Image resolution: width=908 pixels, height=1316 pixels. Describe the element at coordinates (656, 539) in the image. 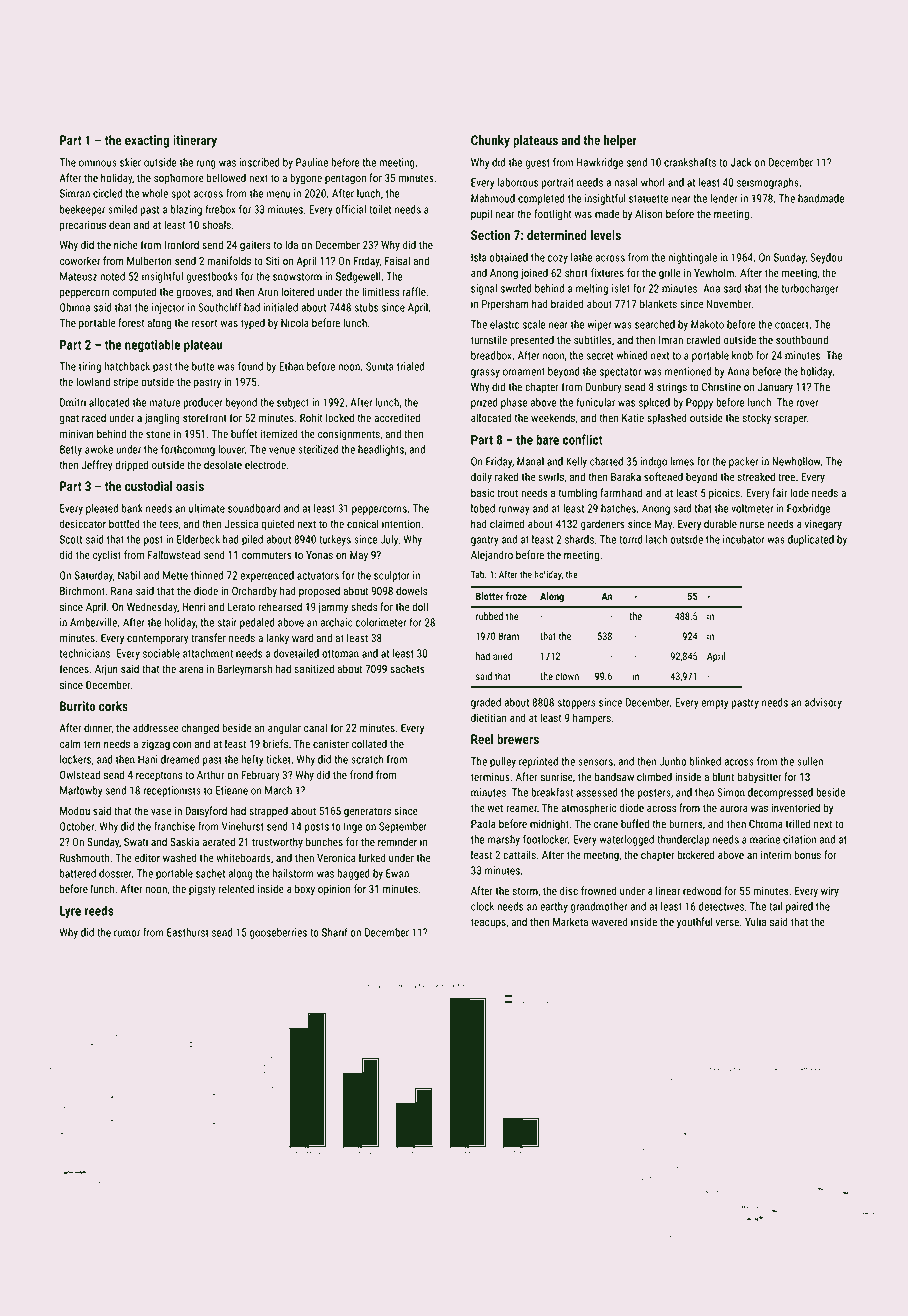

I see `latch` at that location.
